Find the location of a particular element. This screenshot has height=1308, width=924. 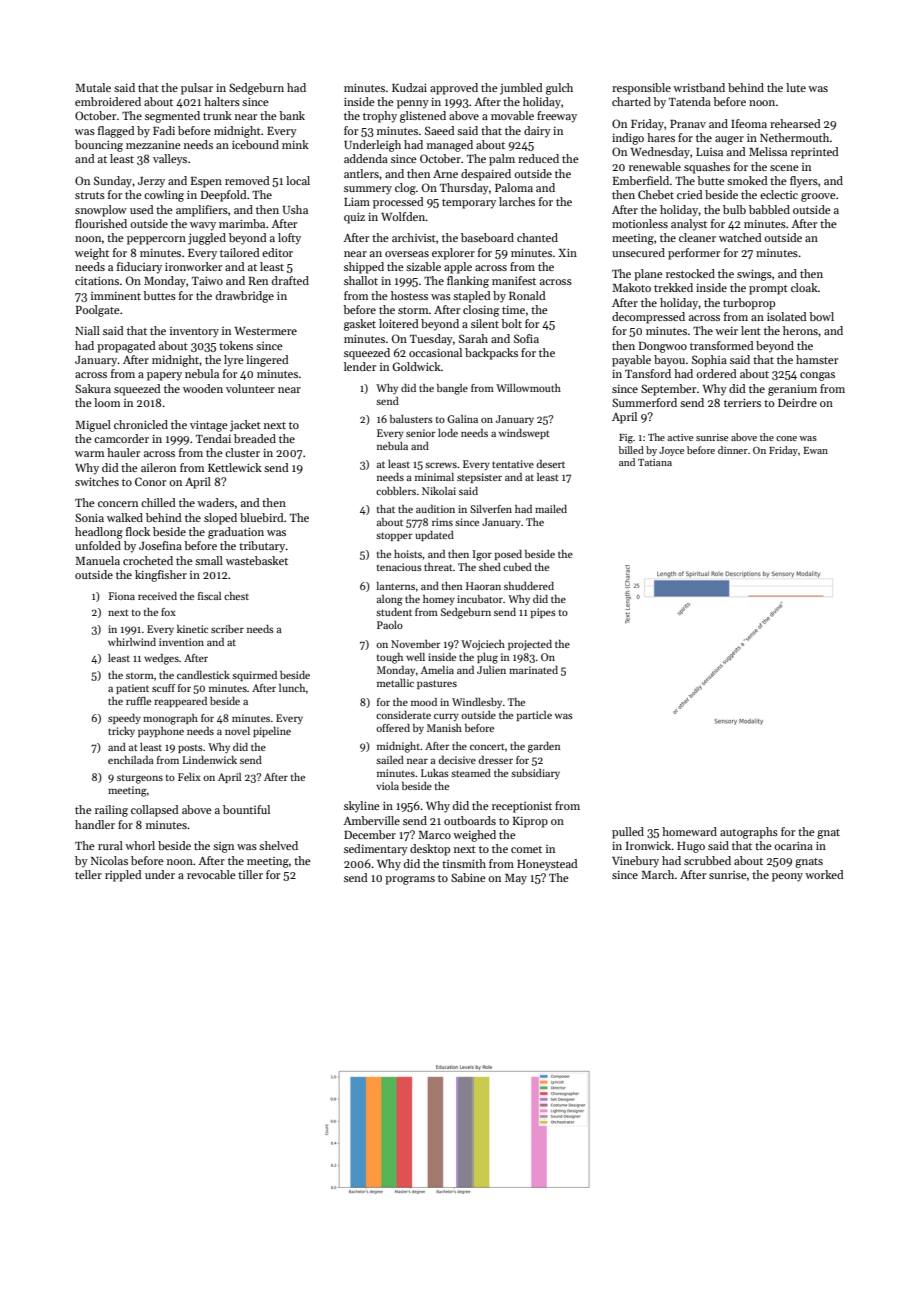

rural is located at coordinates (110, 845).
